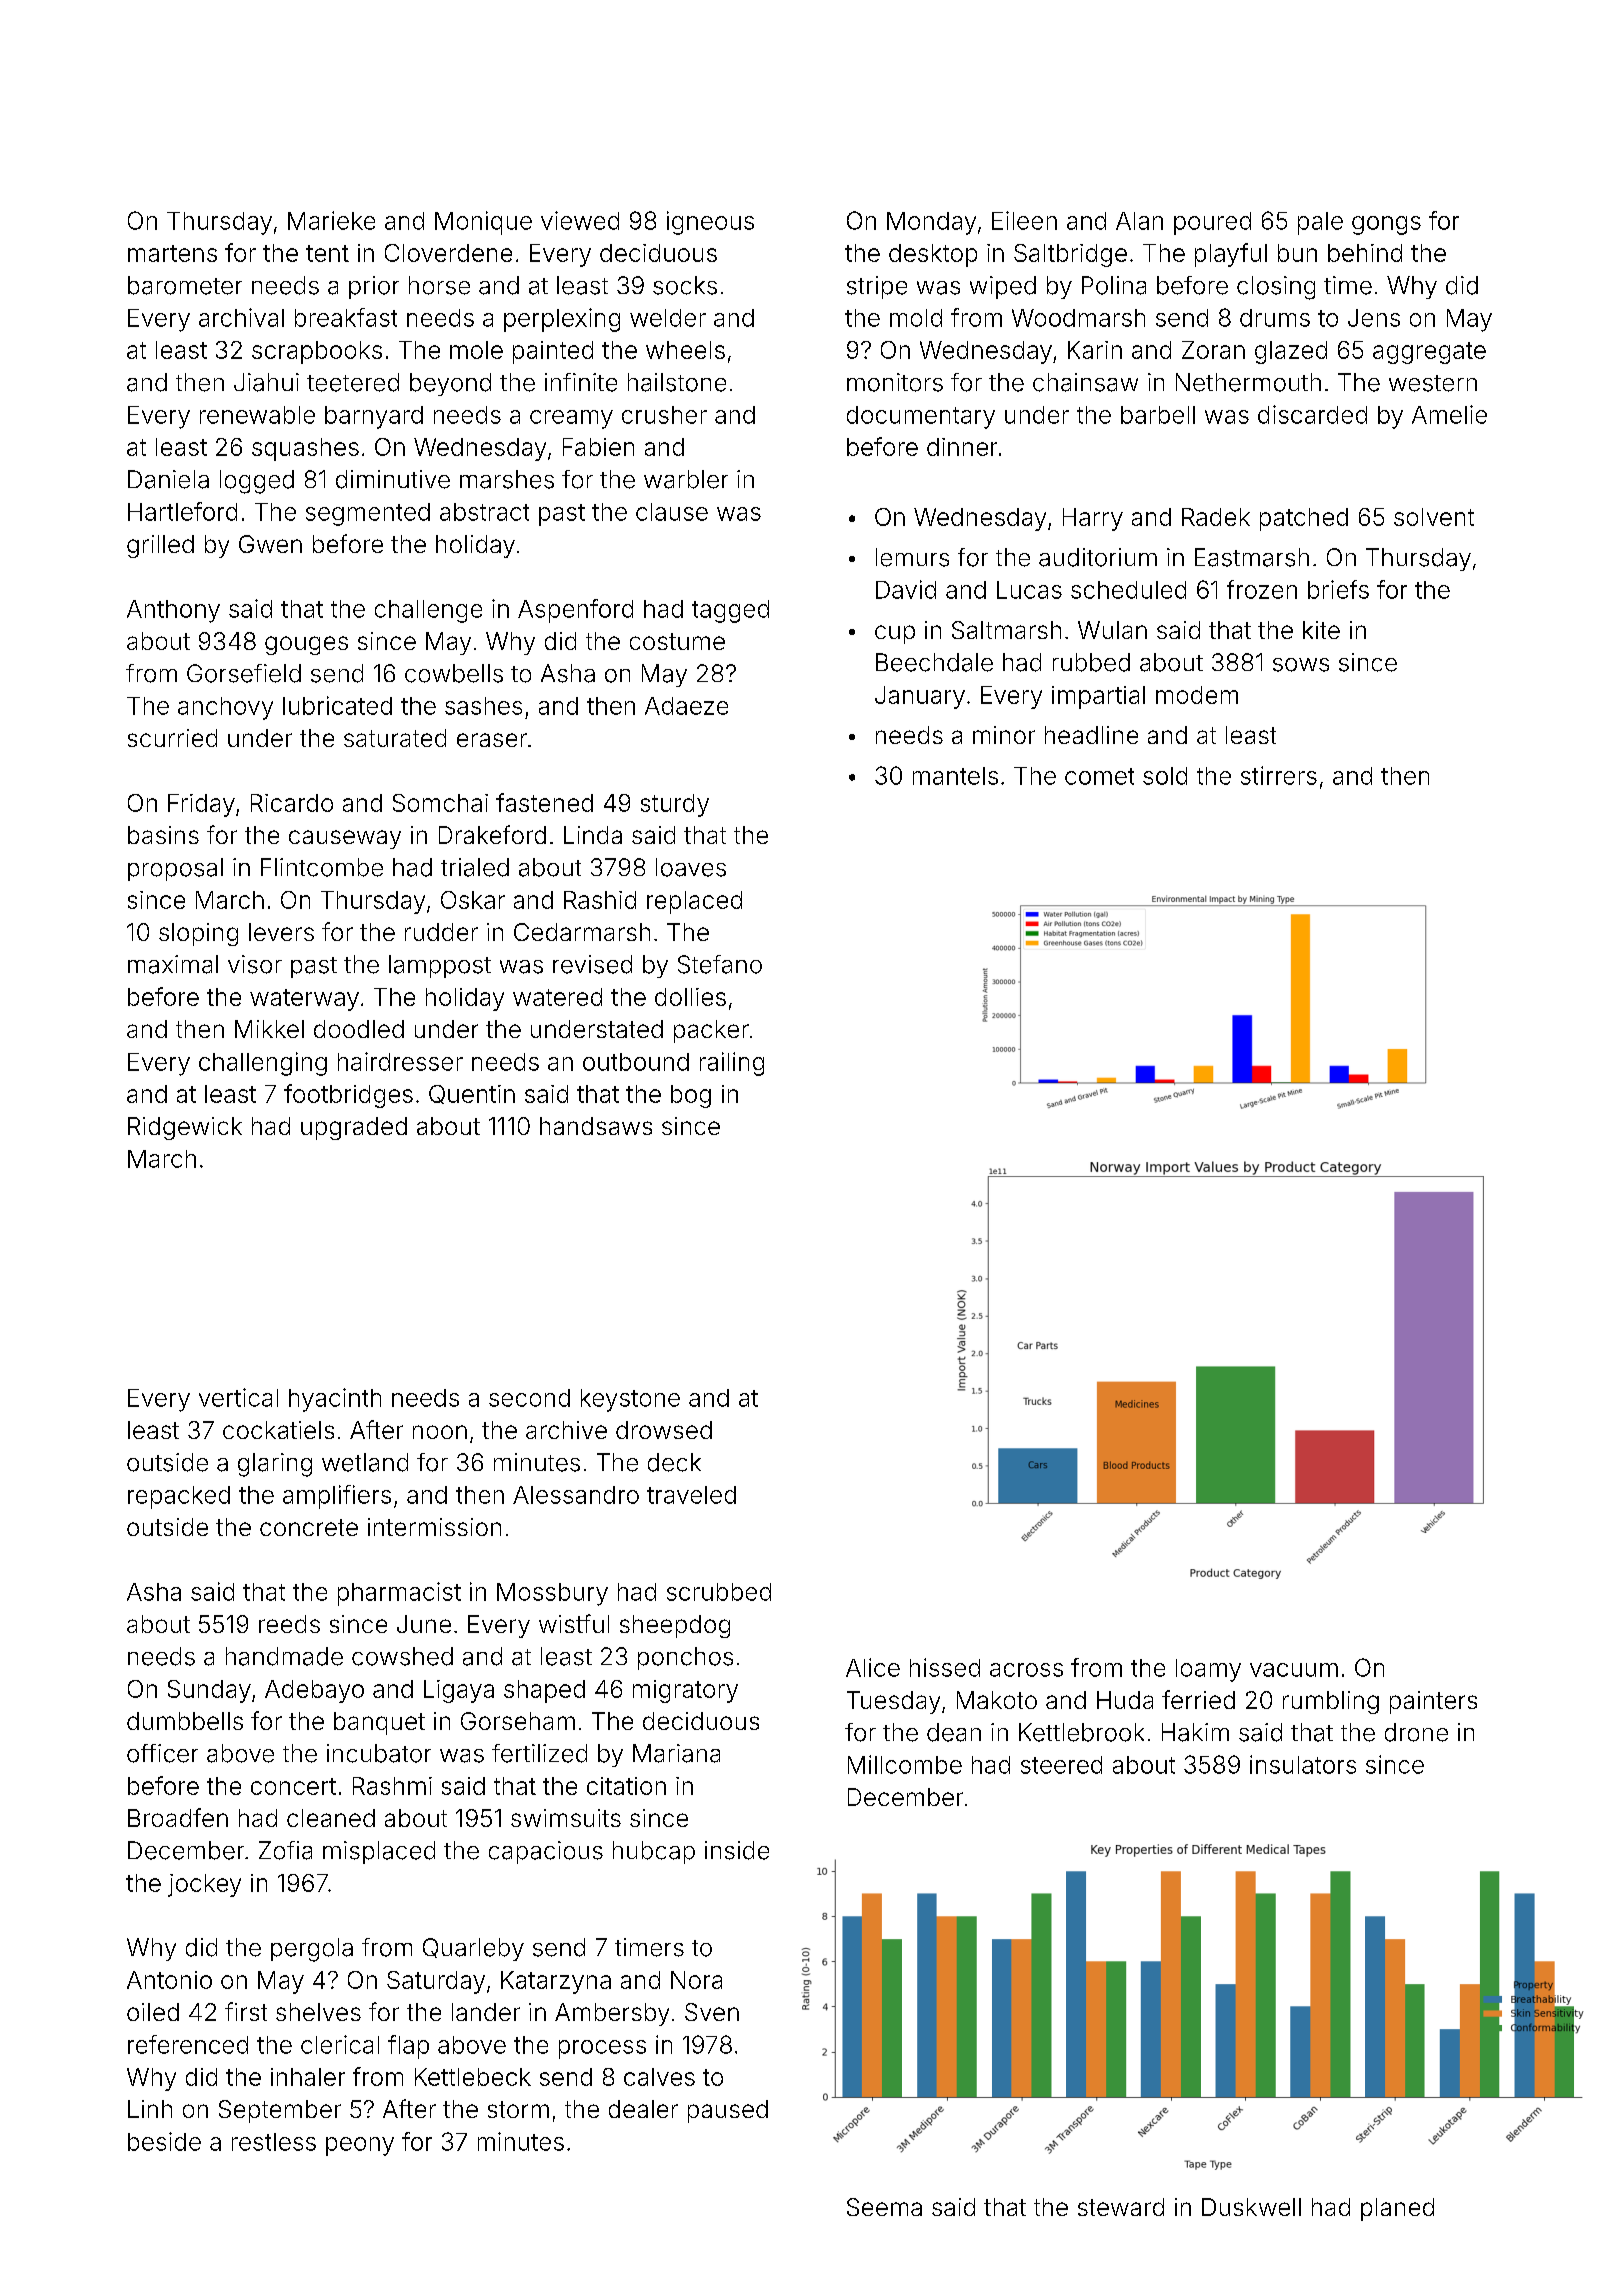  What do you see at coordinates (399, 1594) in the page?
I see `pharmacist` at bounding box center [399, 1594].
